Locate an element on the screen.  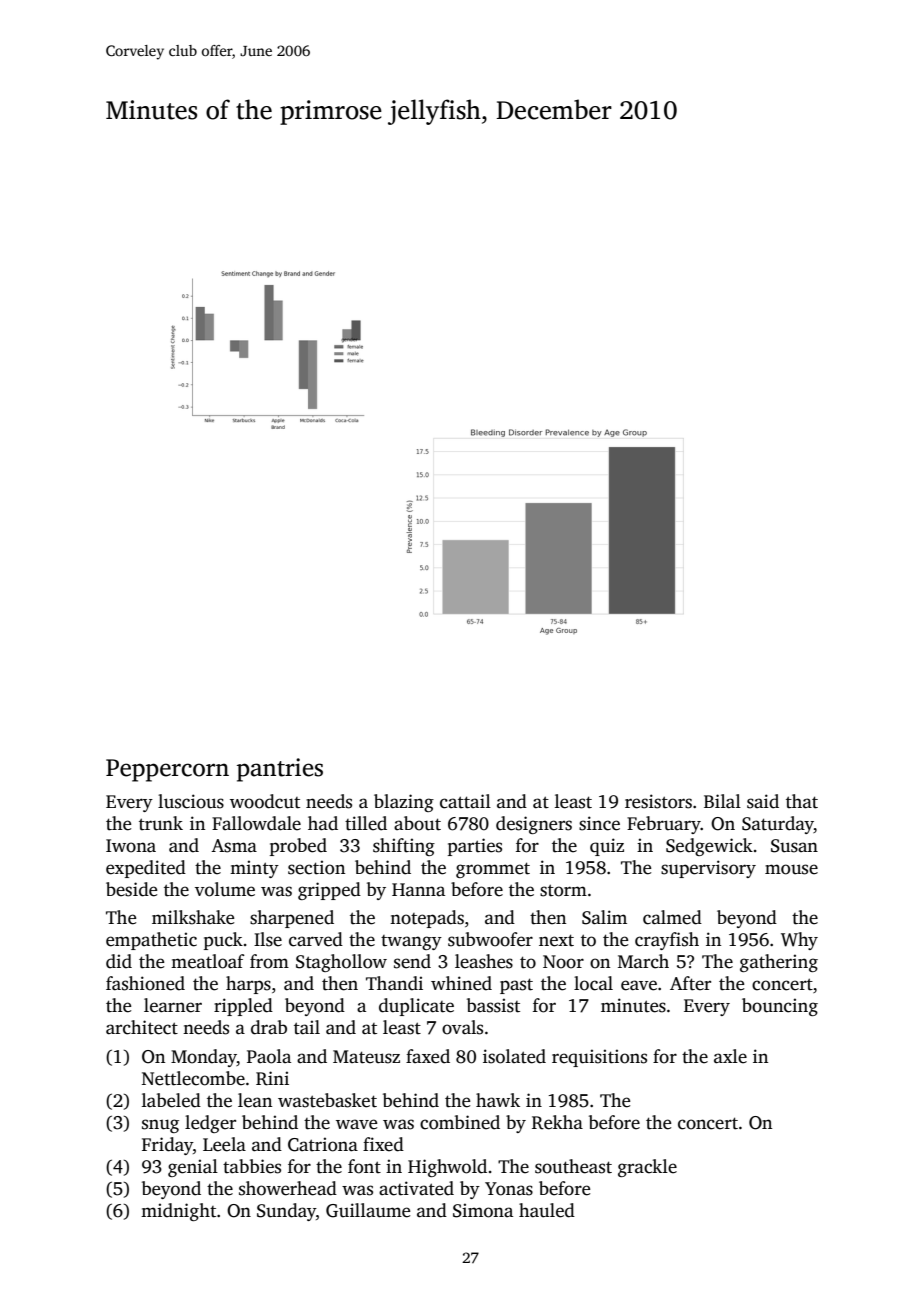
carved is located at coordinates (316, 939).
